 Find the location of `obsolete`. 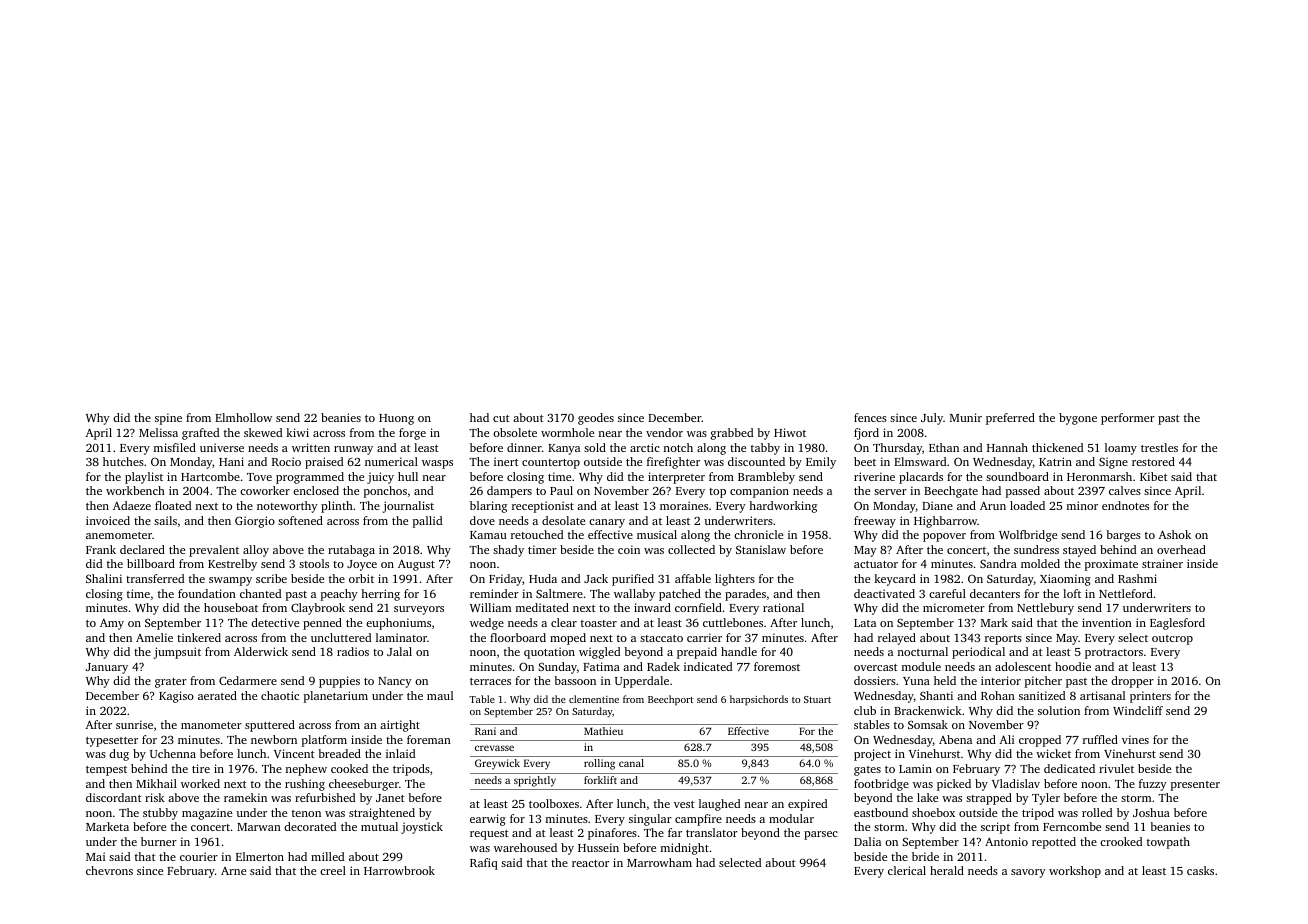

obsolete is located at coordinates (515, 432).
